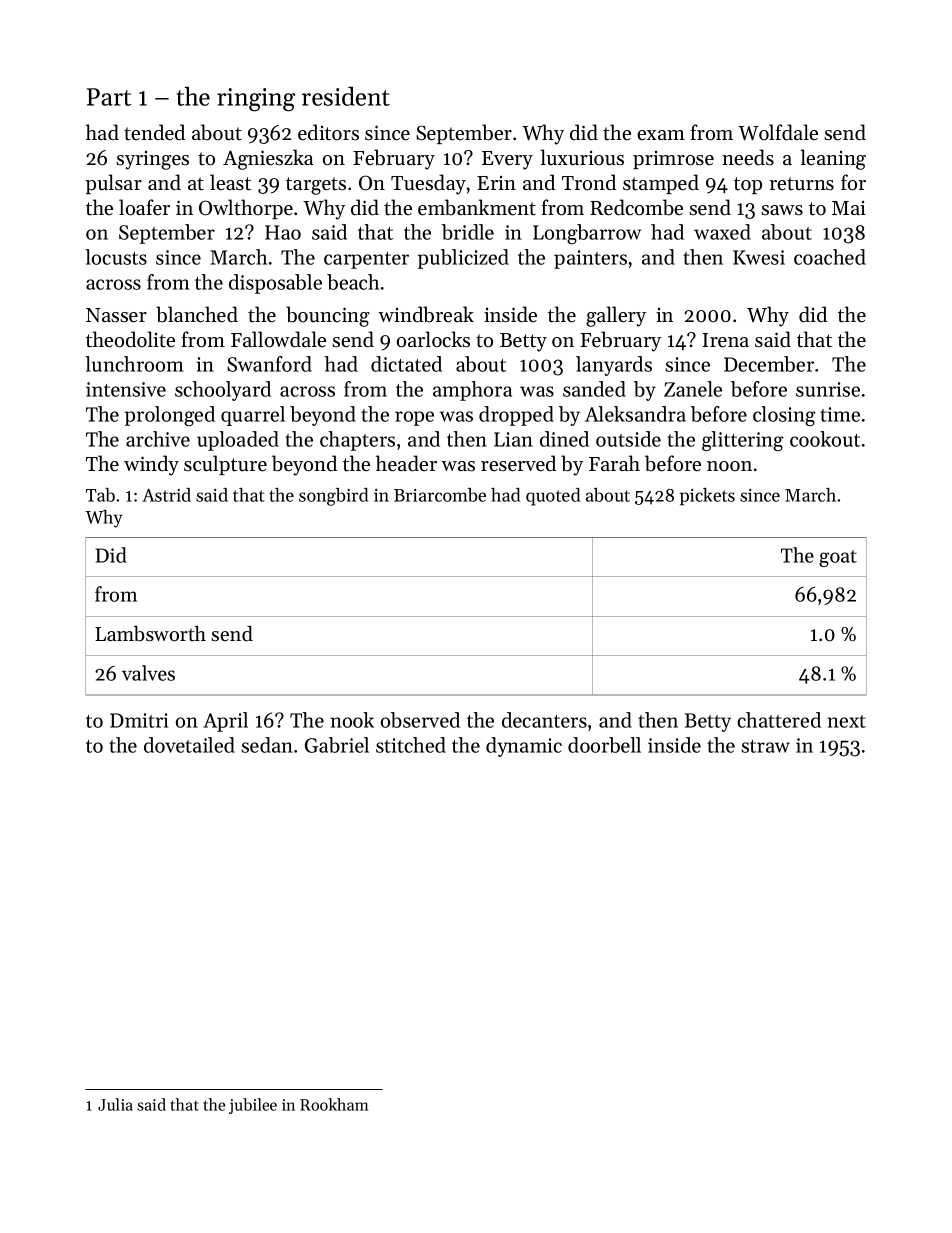 The width and height of the document is (952, 1233). What do you see at coordinates (115, 1104) in the document?
I see `Julia` at bounding box center [115, 1104].
